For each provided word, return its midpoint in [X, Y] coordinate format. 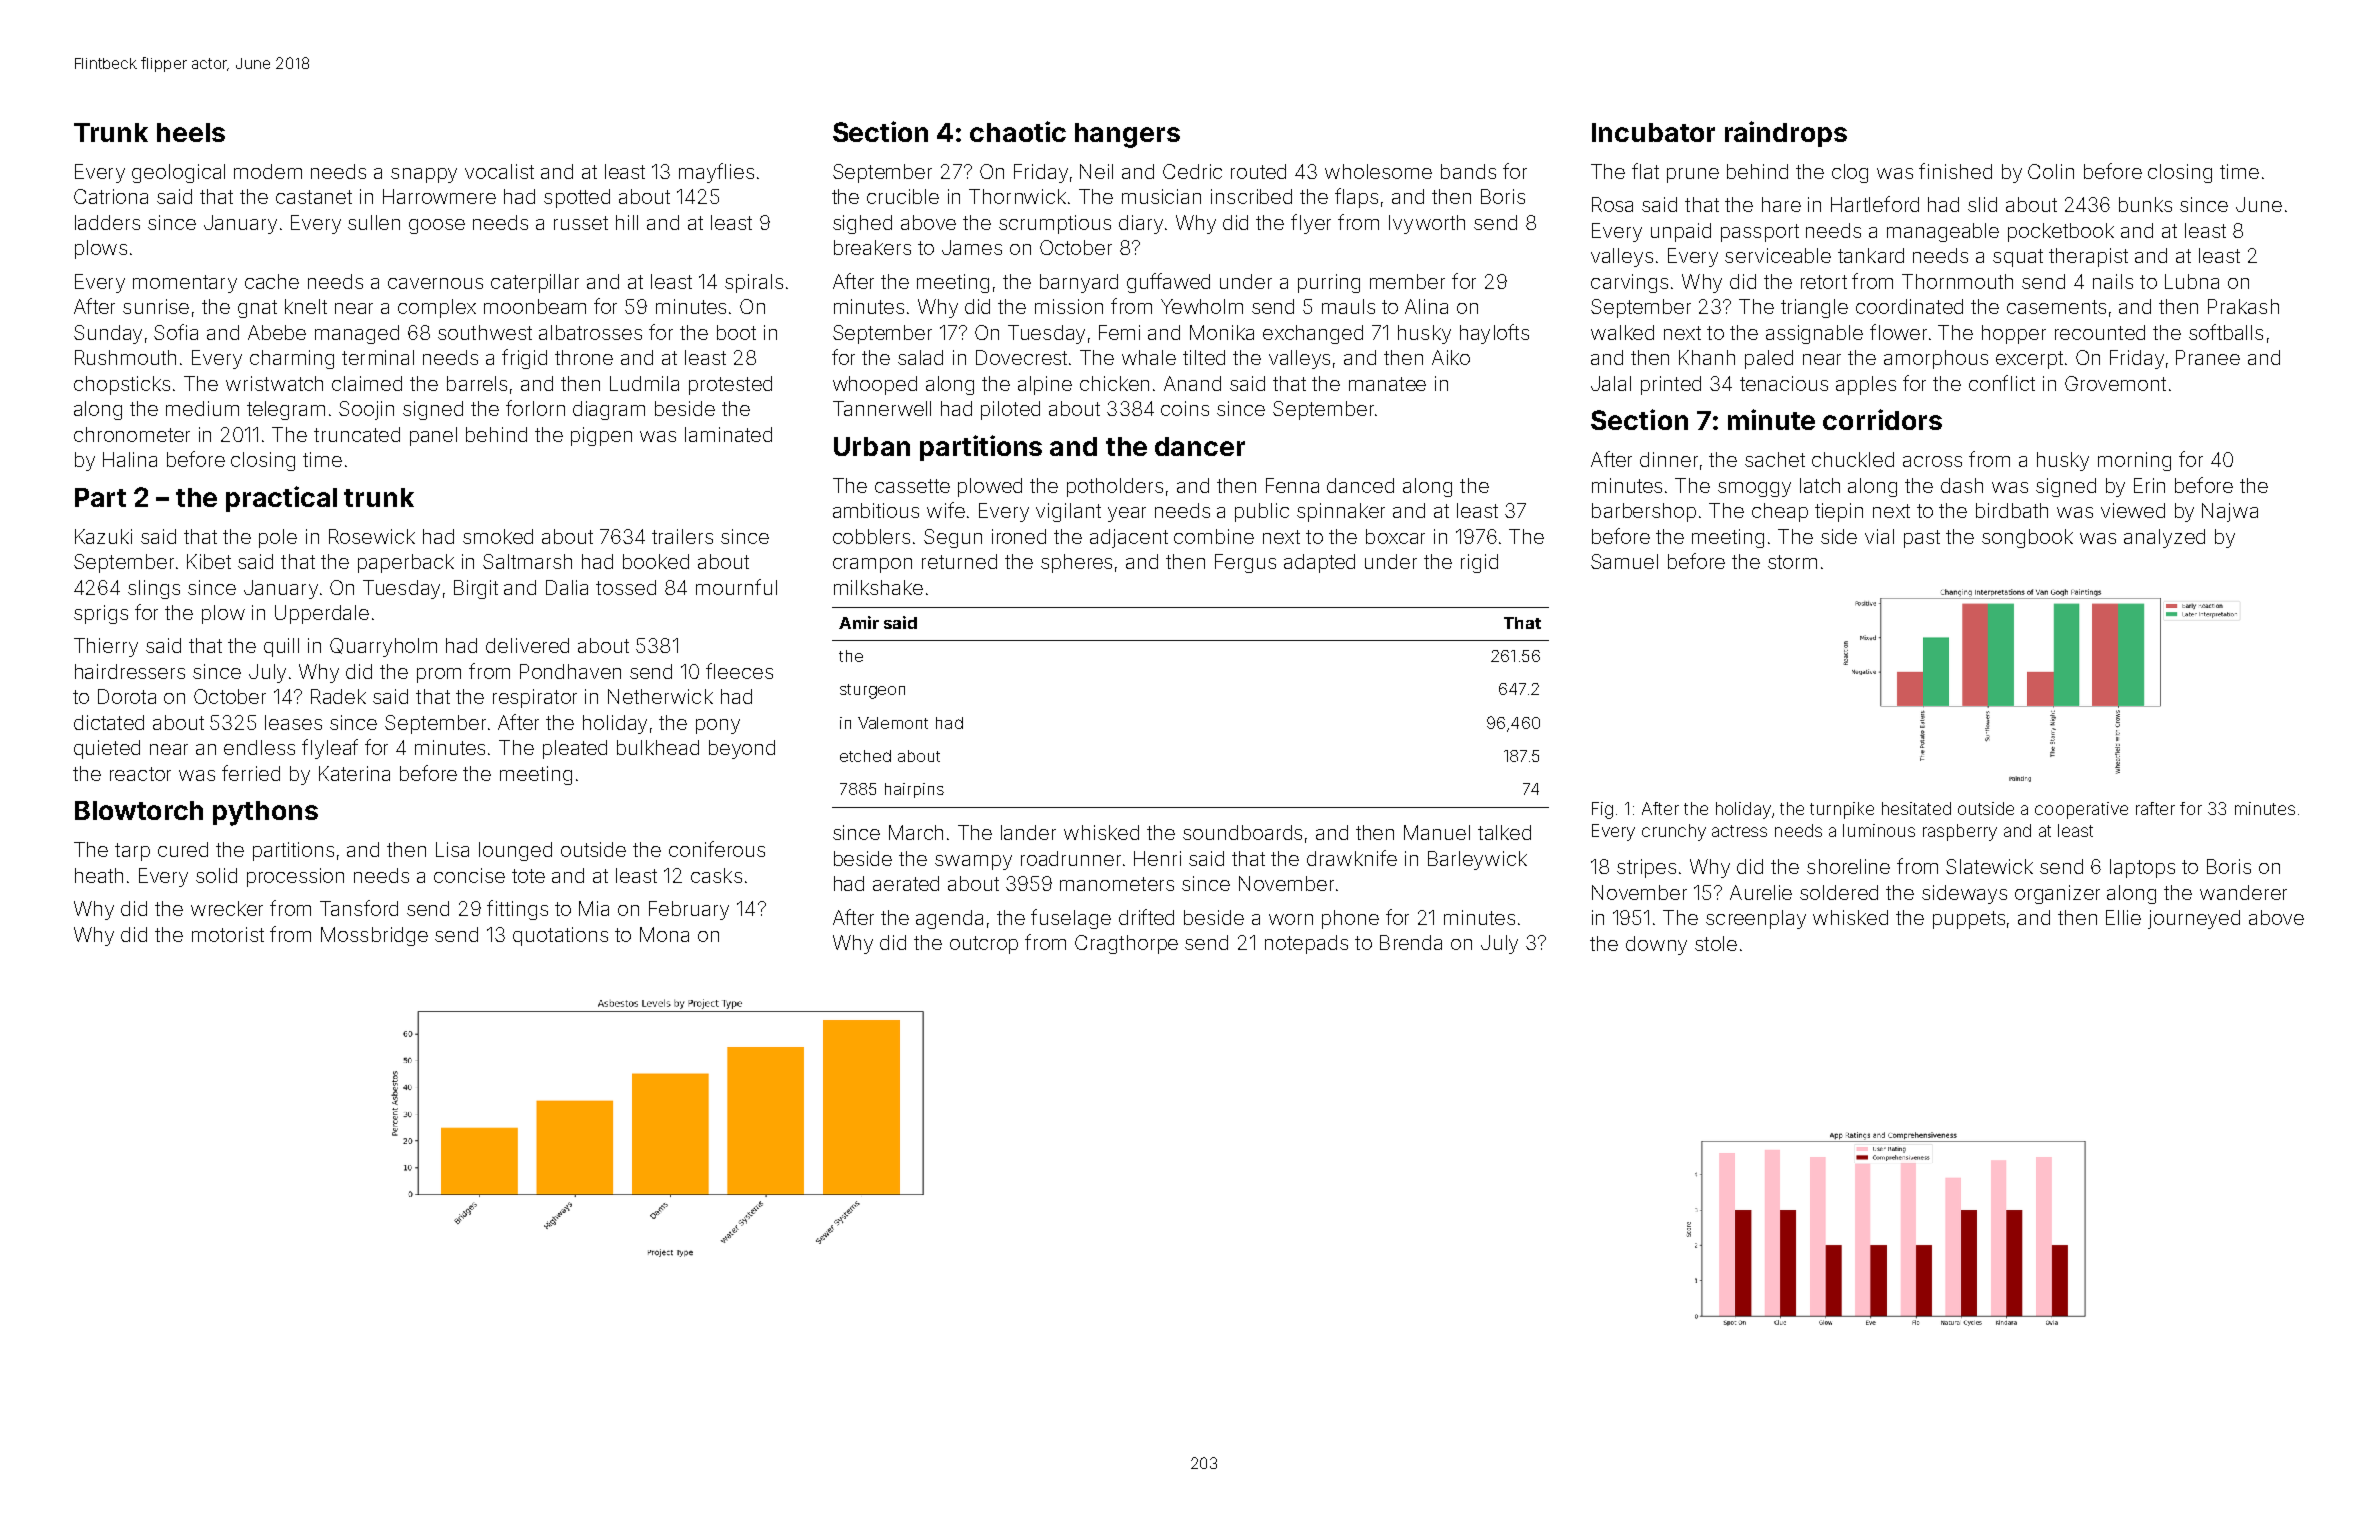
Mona [664, 934]
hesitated [1916, 808]
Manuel [1437, 832]
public [1262, 512]
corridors [1882, 419]
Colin [2051, 171]
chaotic [1018, 131]
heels [191, 132]
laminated [728, 434]
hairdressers [130, 671]
